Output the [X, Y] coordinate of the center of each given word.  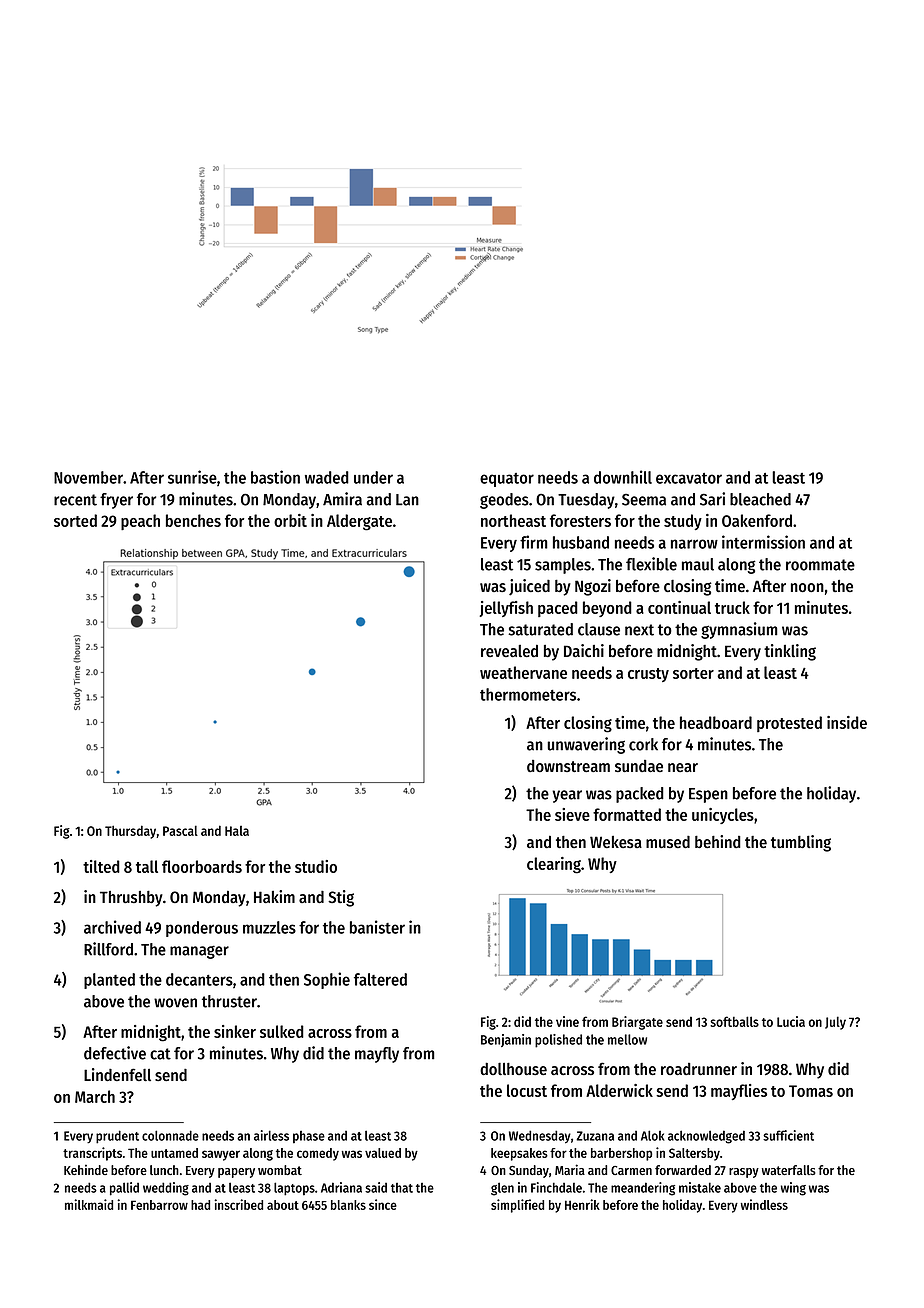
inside [847, 722]
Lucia [791, 1021]
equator [507, 480]
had [200, 1205]
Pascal [180, 830]
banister [377, 927]
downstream [568, 766]
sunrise [192, 477]
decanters [199, 979]
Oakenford [757, 520]
